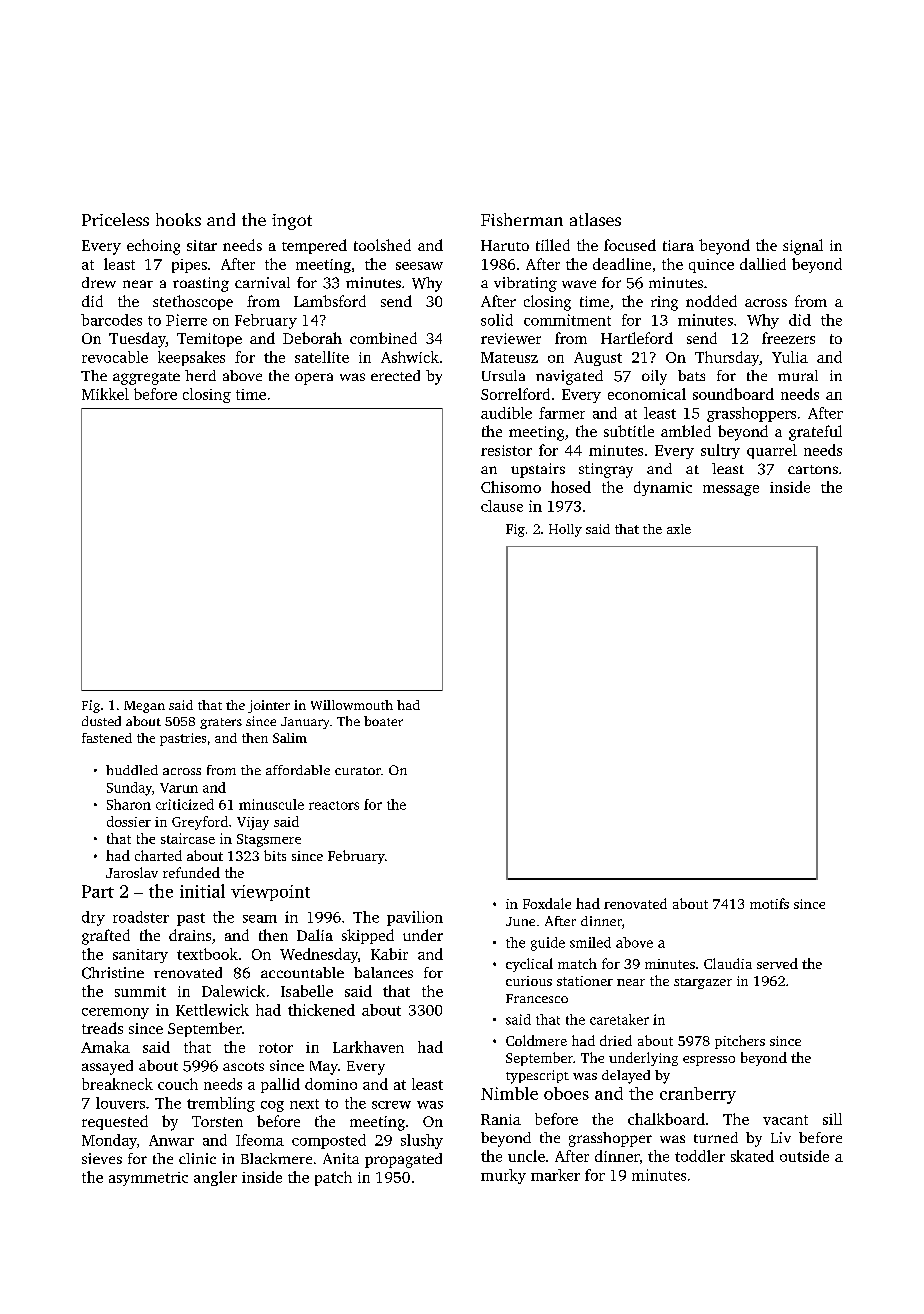 Image resolution: width=924 pixels, height=1314 pixels. What do you see at coordinates (686, 431) in the page?
I see `ambled` at bounding box center [686, 431].
